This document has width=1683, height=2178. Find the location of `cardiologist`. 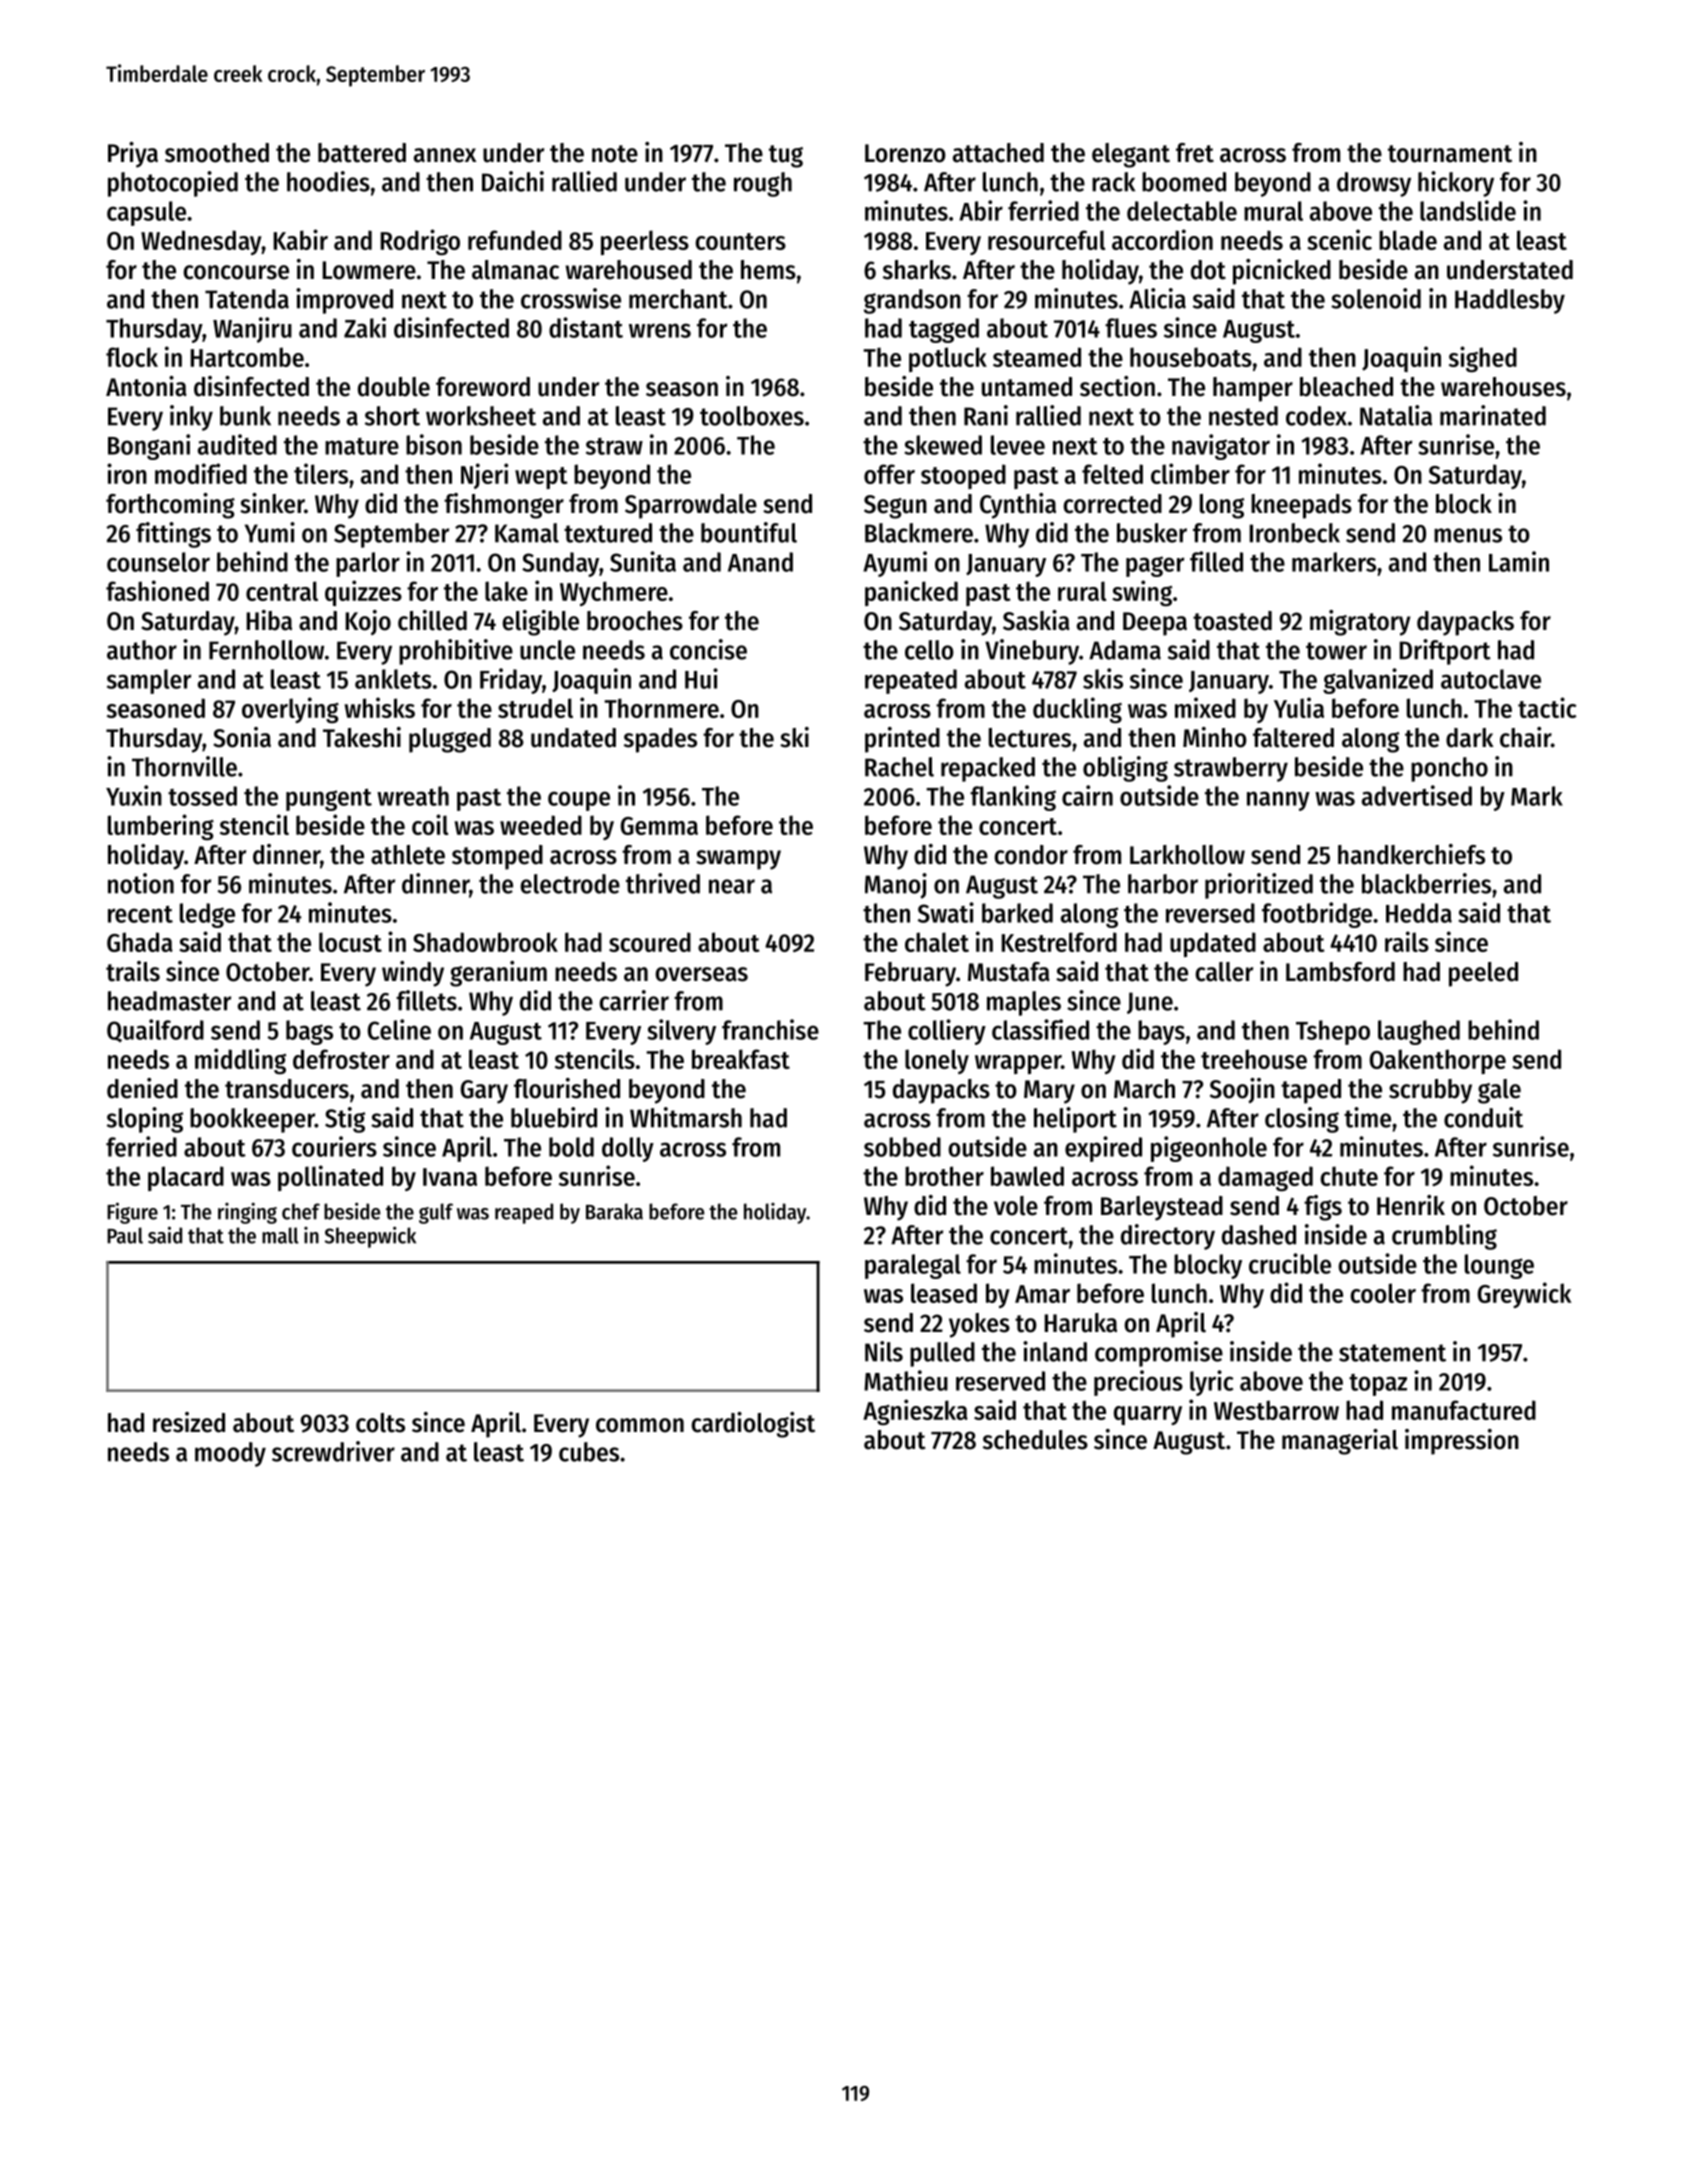

cardiologist is located at coordinates (753, 1425).
